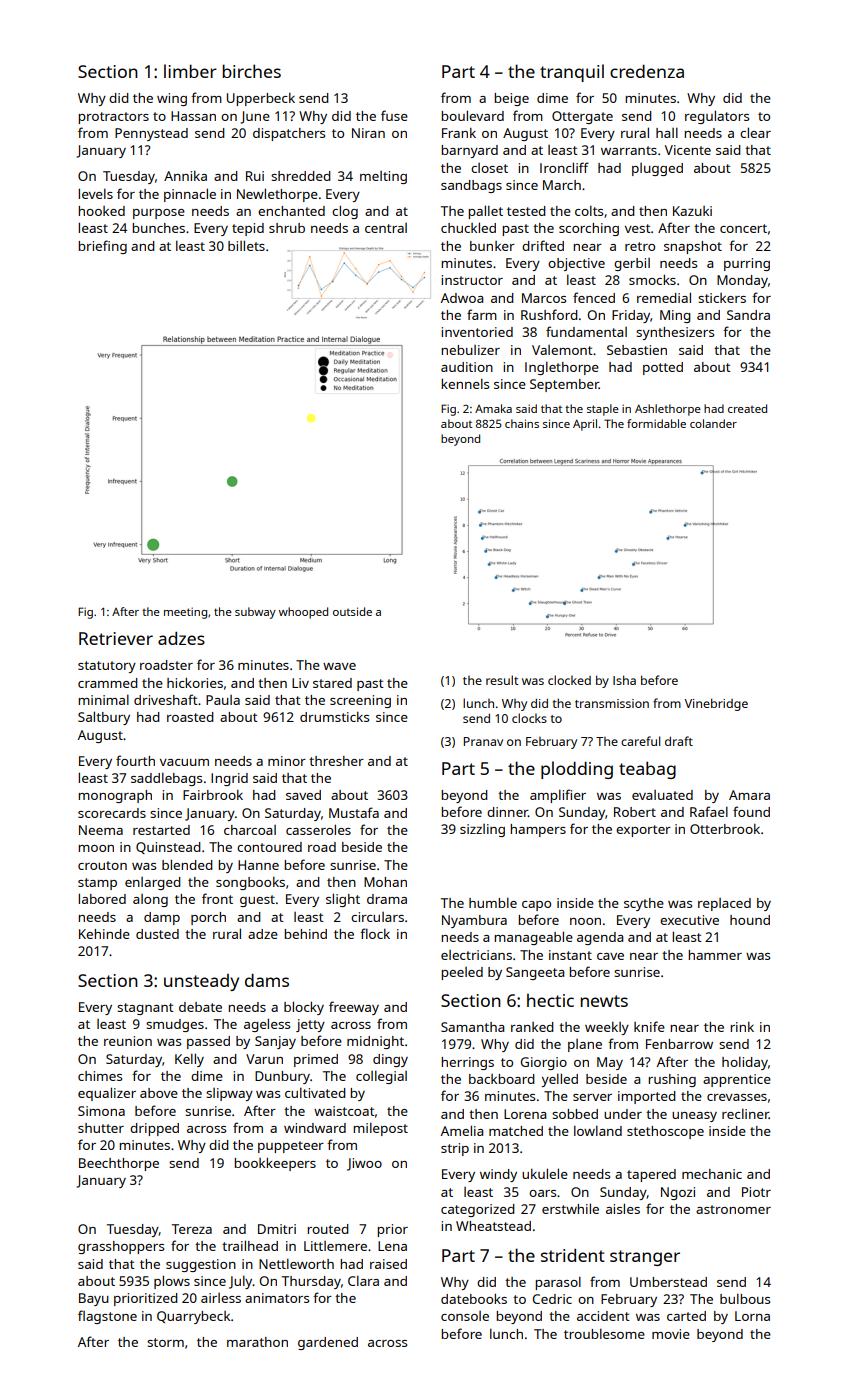 Image resolution: width=849 pixels, height=1400 pixels. I want to click on protractors, so click(113, 118).
